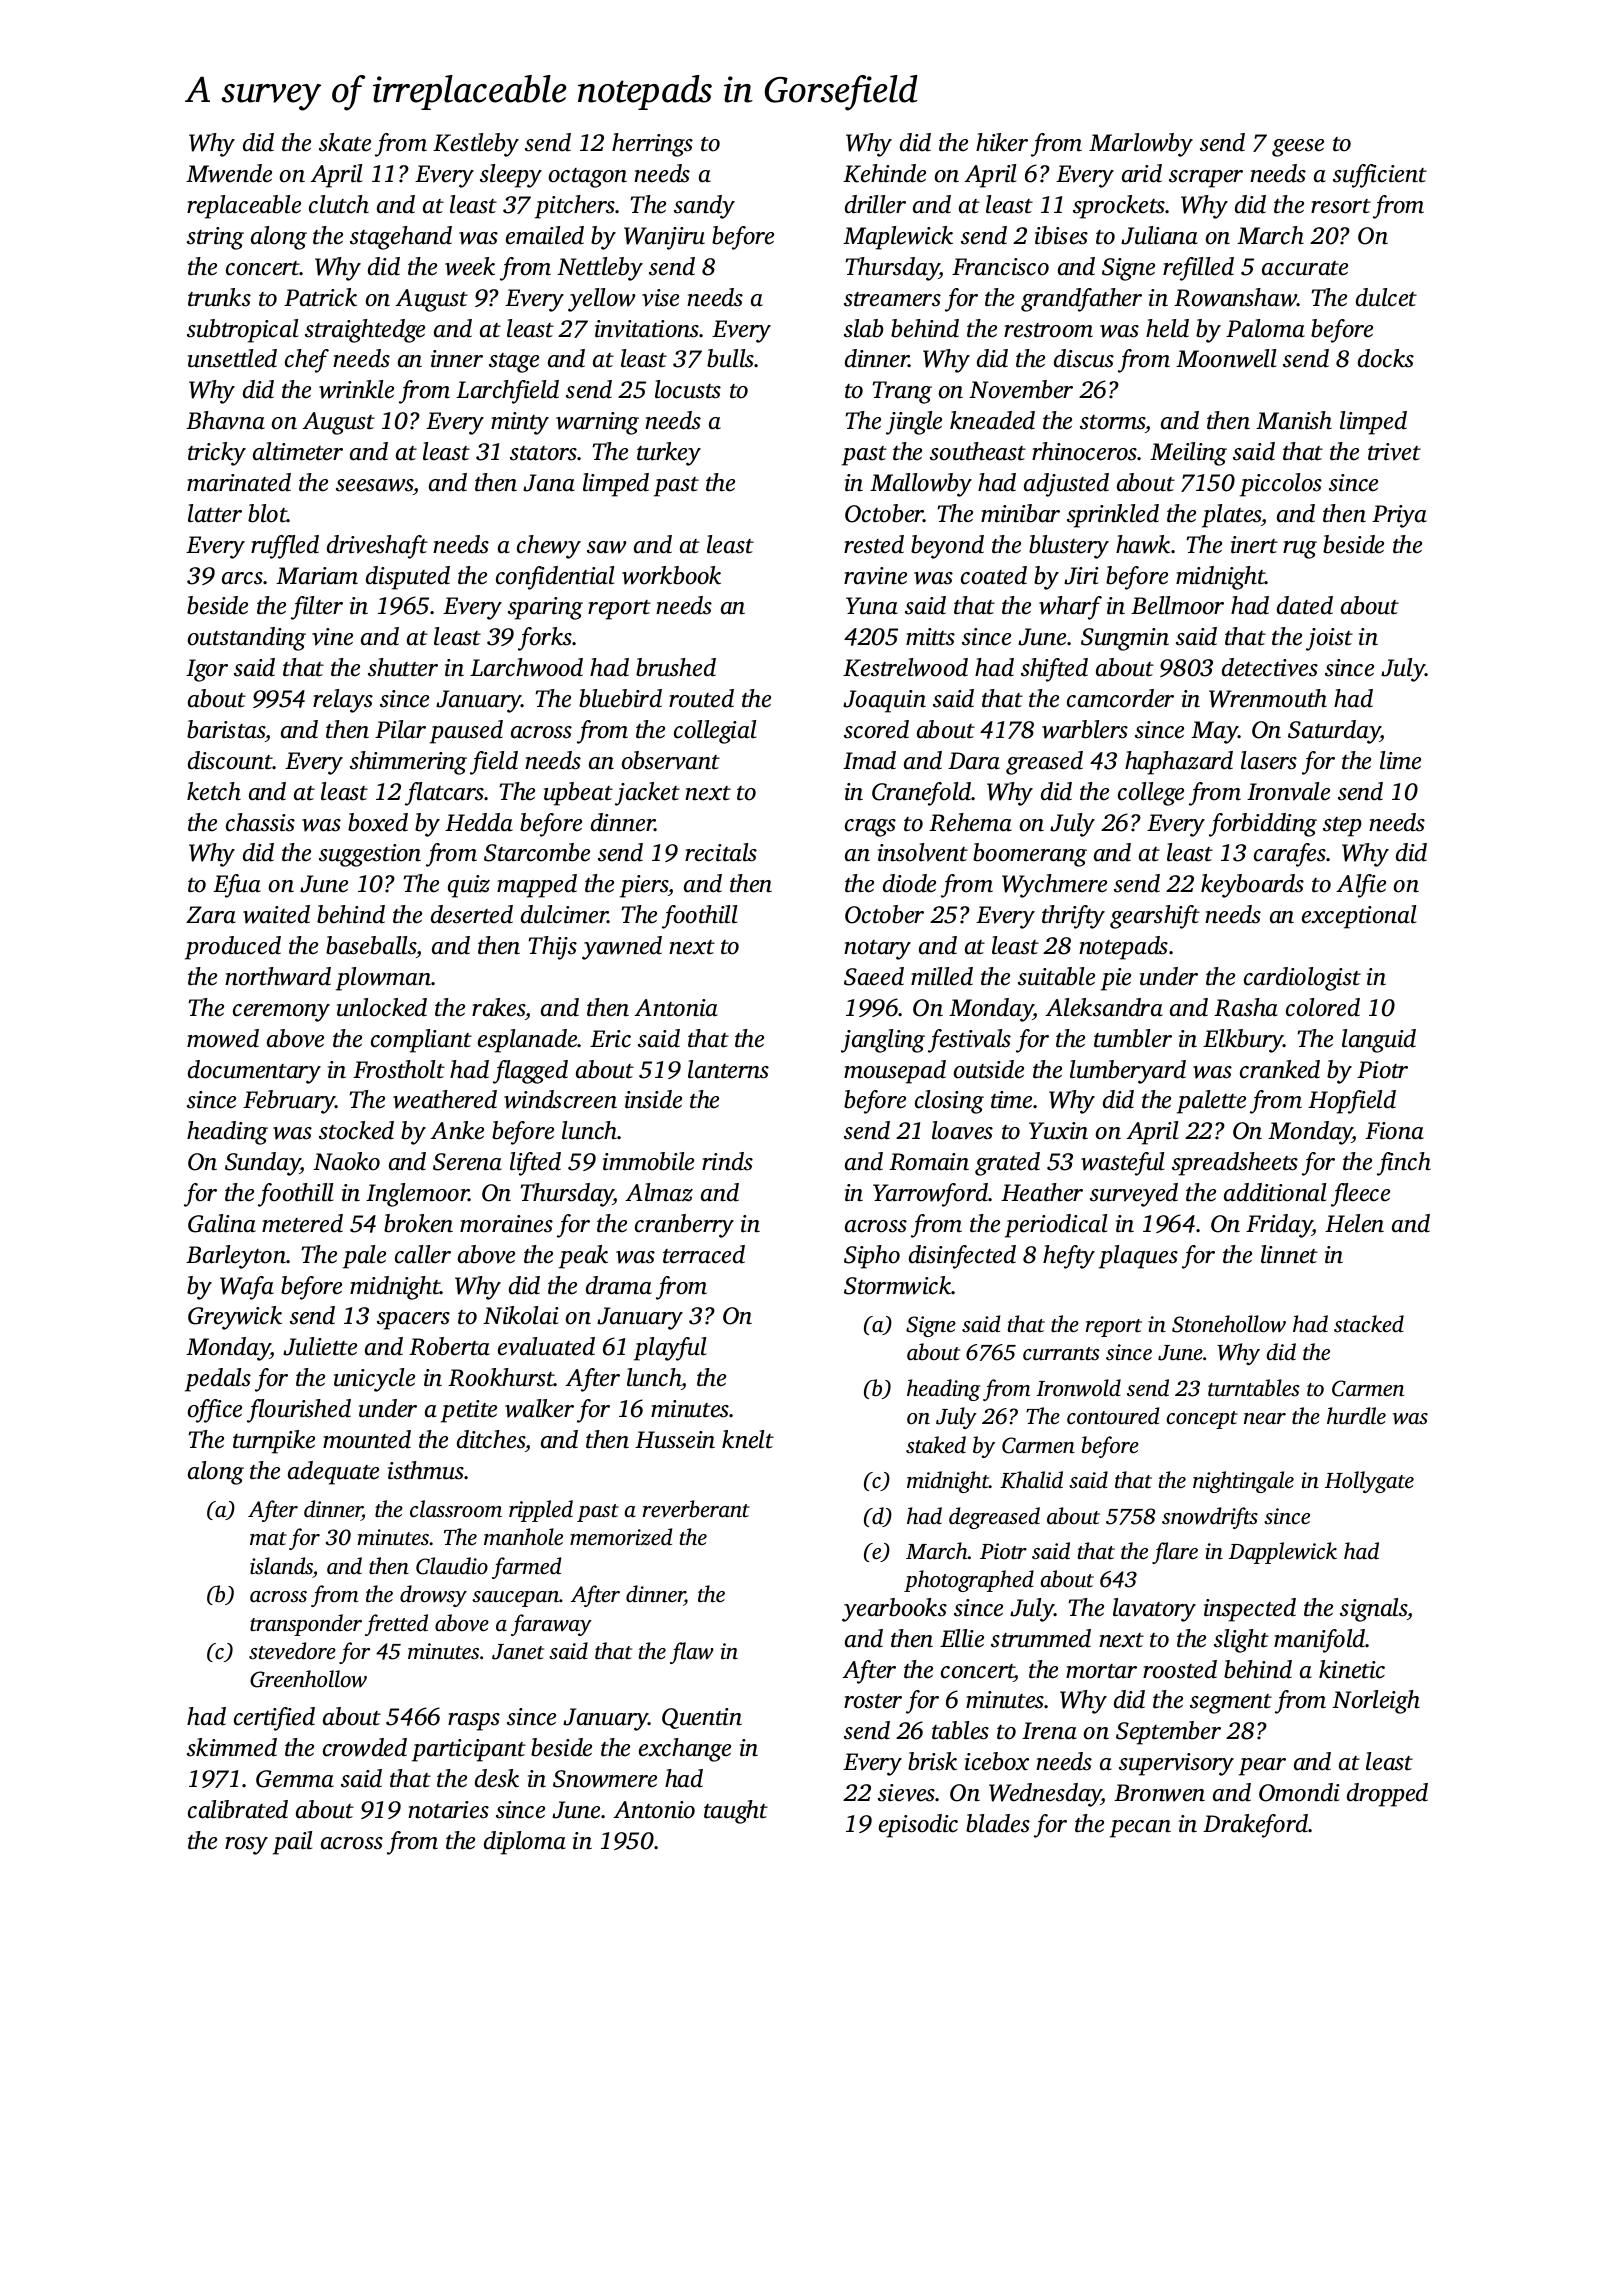 This image has height=2292, width=1620. What do you see at coordinates (962, 1257) in the image?
I see `disinfected` at bounding box center [962, 1257].
